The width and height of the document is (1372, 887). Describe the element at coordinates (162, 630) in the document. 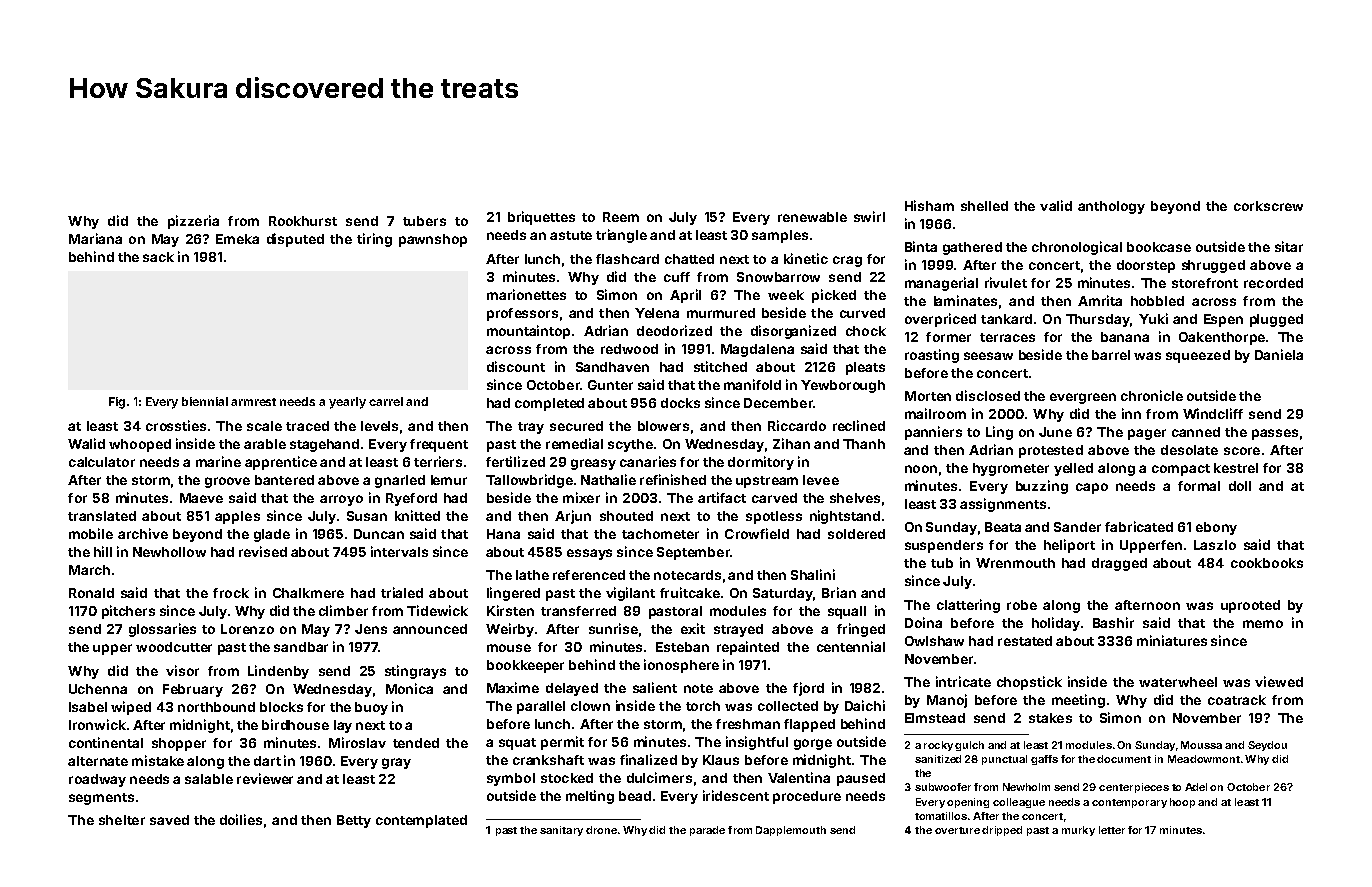

I see `glossaries` at that location.
